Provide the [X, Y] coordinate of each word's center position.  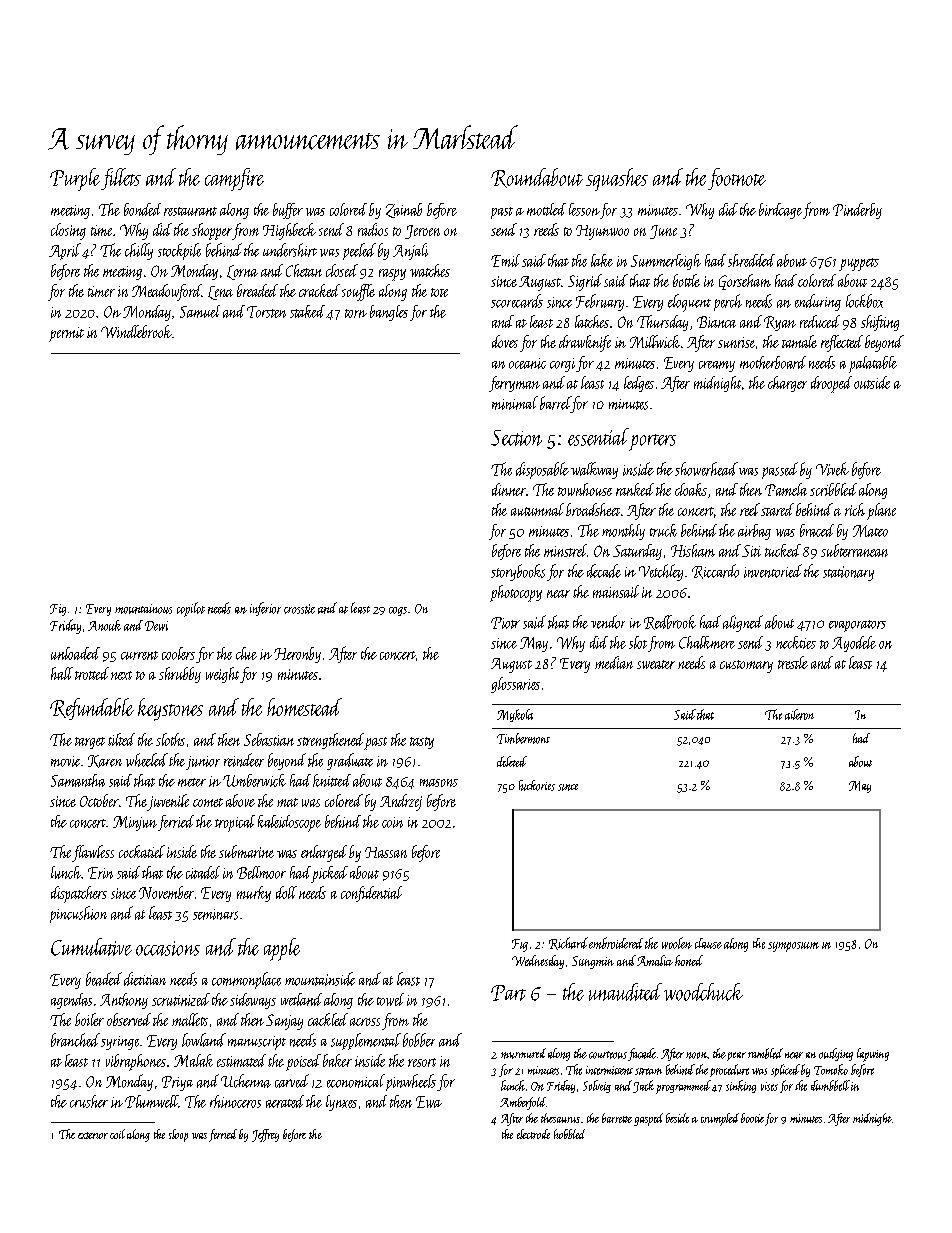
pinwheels [411, 1082]
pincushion [78, 914]
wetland [301, 999]
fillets [121, 179]
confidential [371, 894]
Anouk [104, 625]
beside [677, 1118]
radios [373, 229]
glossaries [515, 685]
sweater [656, 664]
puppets [859, 264]
